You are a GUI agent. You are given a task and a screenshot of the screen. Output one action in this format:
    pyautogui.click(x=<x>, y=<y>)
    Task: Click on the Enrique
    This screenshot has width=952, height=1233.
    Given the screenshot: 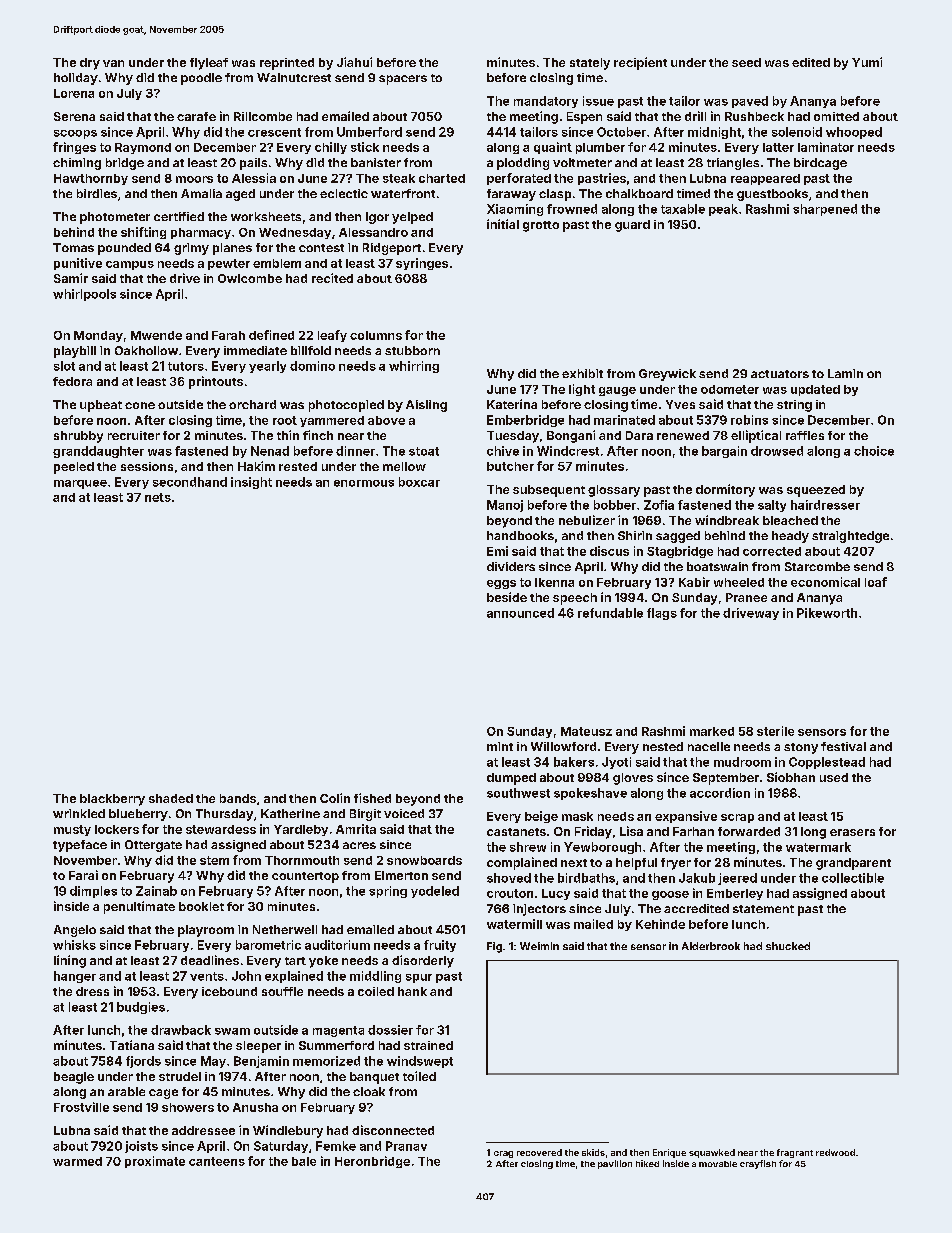 What is the action you would take?
    pyautogui.click(x=669, y=1153)
